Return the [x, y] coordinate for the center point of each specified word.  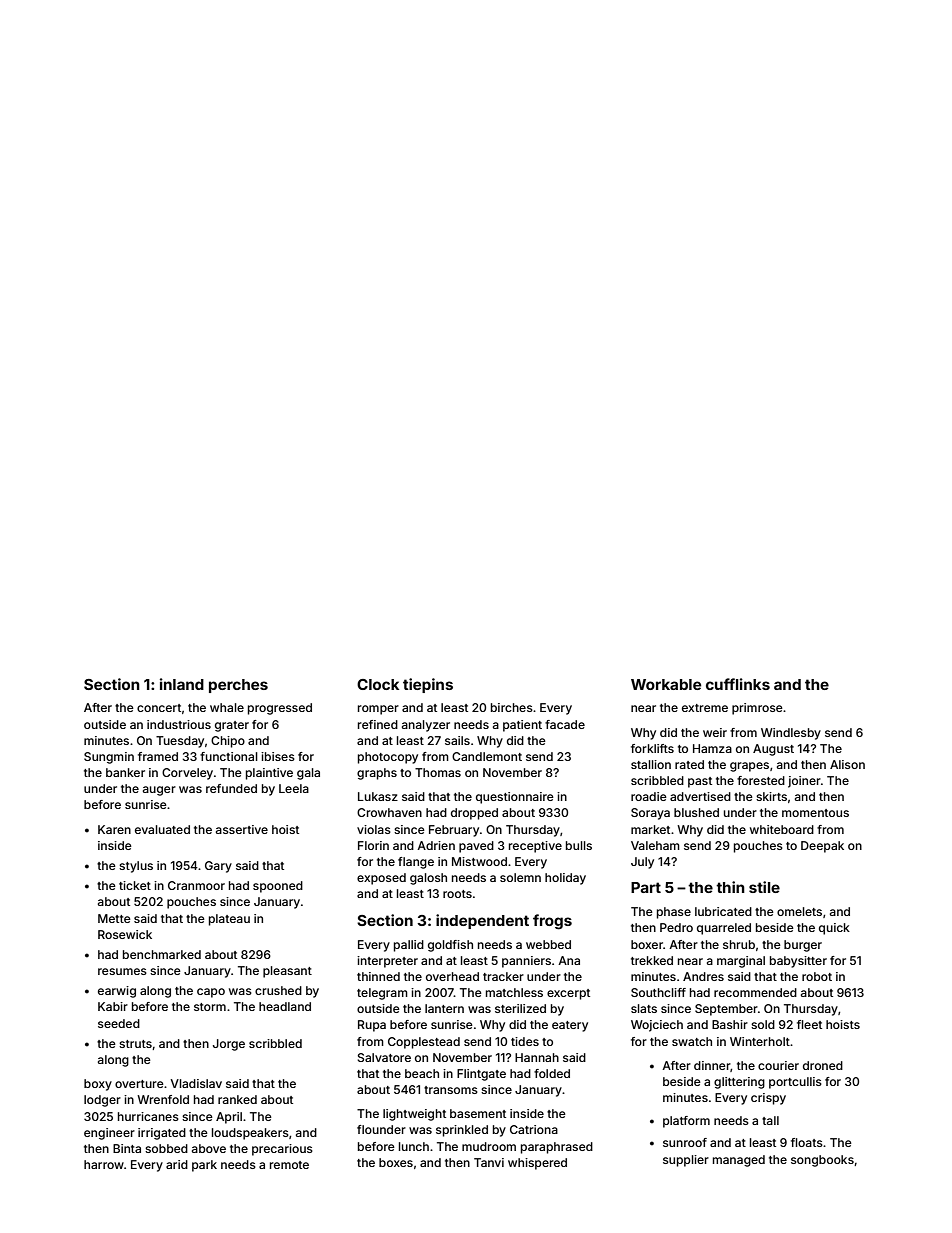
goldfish [450, 946]
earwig [117, 992]
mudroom [489, 1146]
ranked [237, 1099]
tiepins [428, 685]
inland [182, 684]
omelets [799, 911]
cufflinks [738, 684]
